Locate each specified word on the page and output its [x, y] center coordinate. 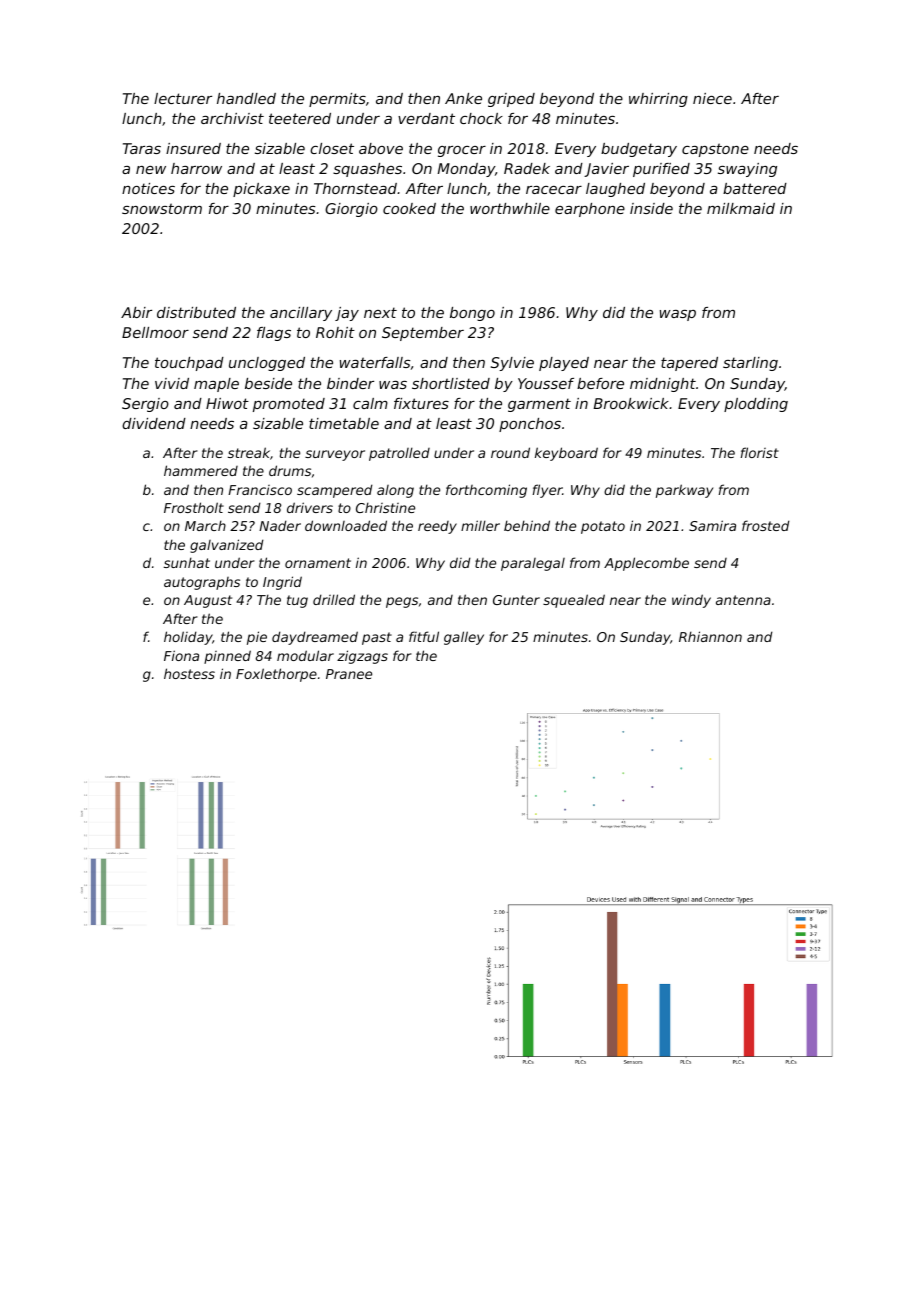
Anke [463, 98]
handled [246, 98]
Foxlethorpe [276, 675]
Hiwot [227, 403]
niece [712, 98]
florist [760, 452]
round [510, 452]
